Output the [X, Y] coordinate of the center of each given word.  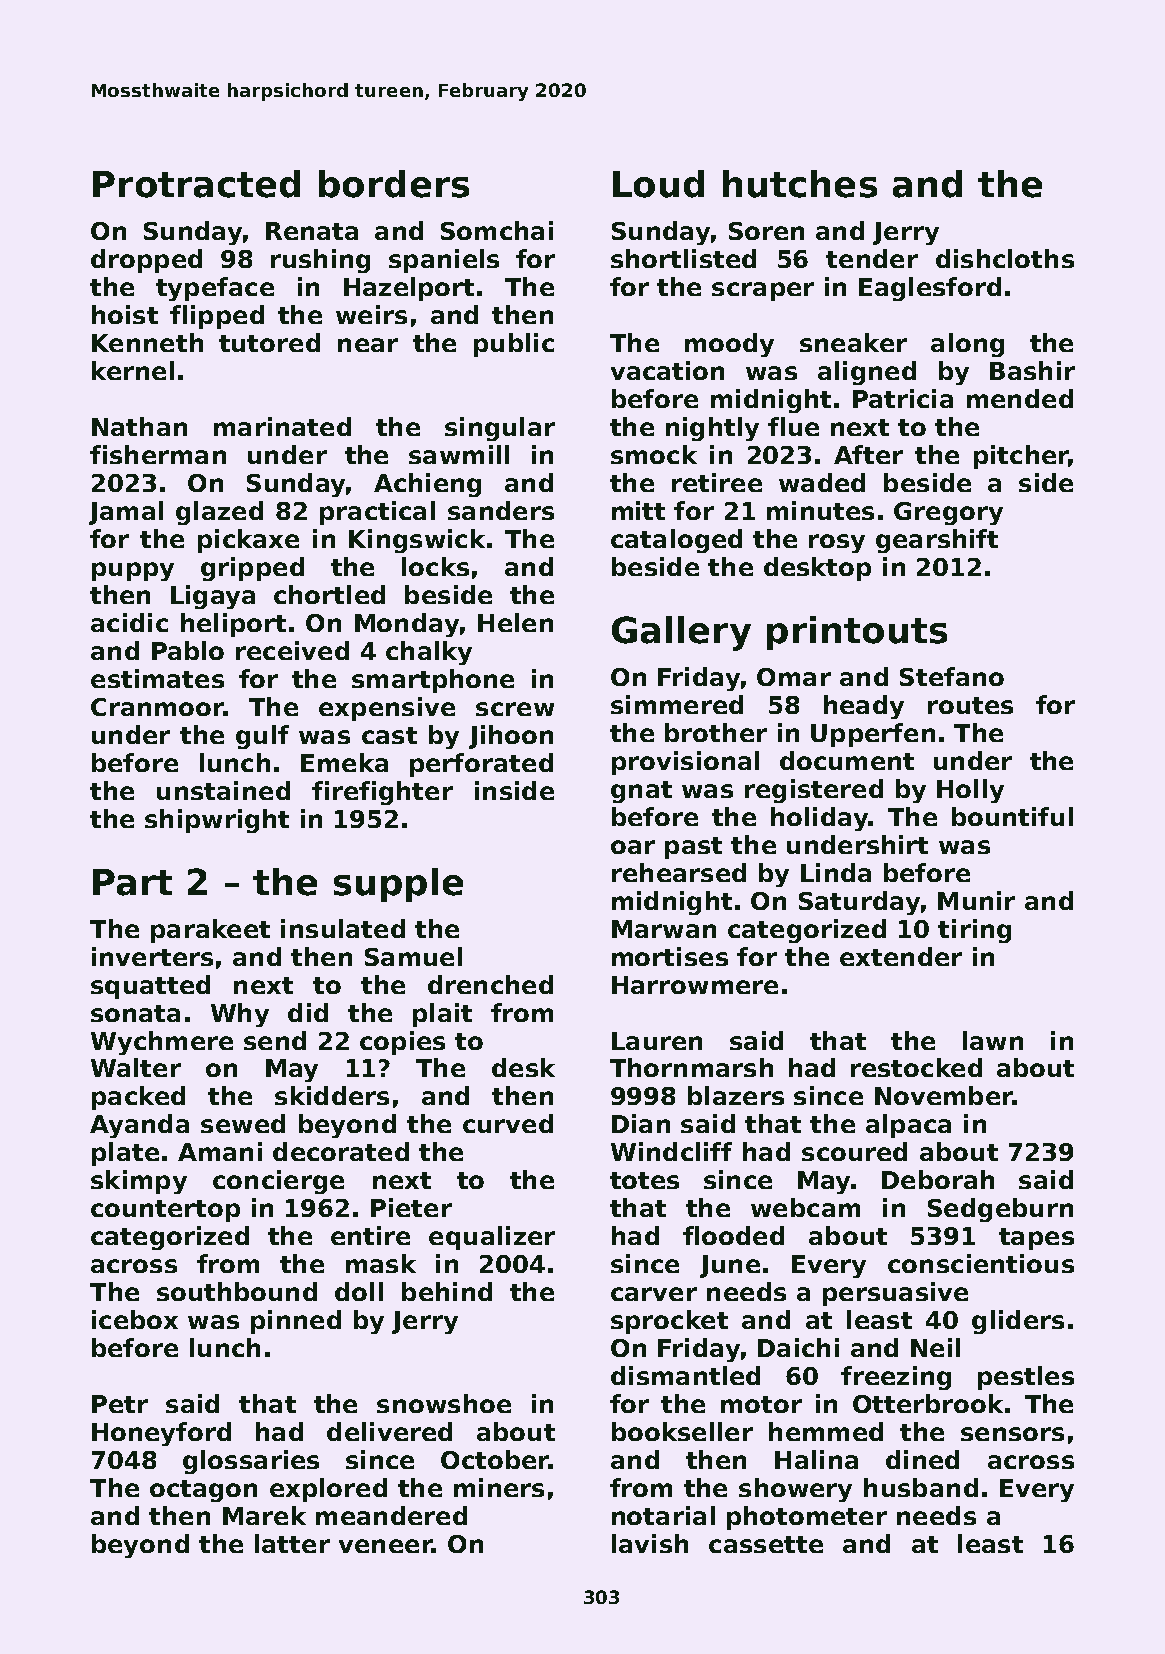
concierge [278, 1182]
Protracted [196, 184]
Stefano [952, 676]
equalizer [492, 1238]
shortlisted [683, 258]
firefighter [382, 793]
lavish [650, 1543]
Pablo [188, 650]
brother [716, 732]
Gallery [681, 633]
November [944, 1095]
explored [328, 1490]
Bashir [1032, 370]
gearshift [937, 541]
